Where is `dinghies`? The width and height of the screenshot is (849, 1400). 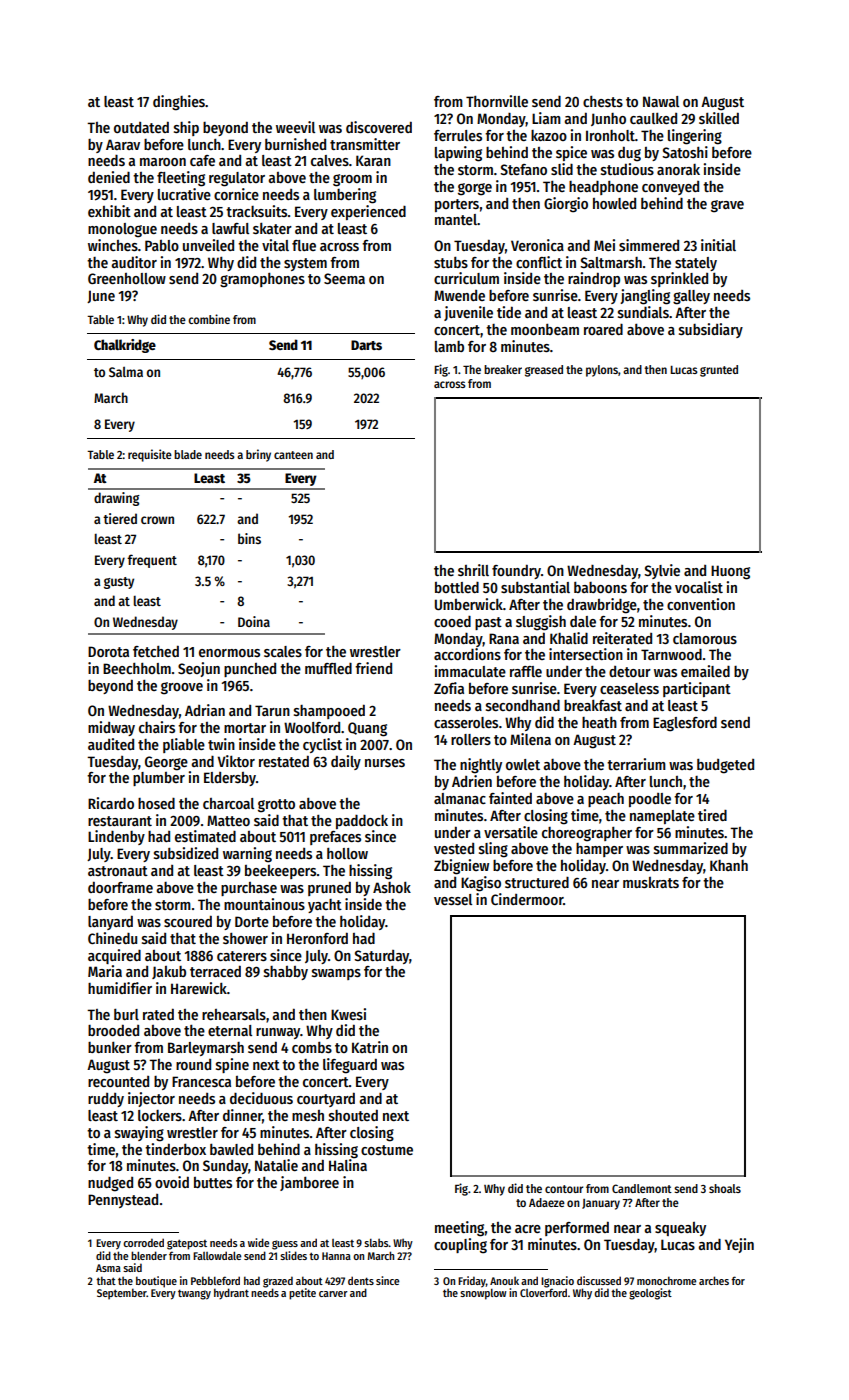 dinghies is located at coordinates (179, 103).
